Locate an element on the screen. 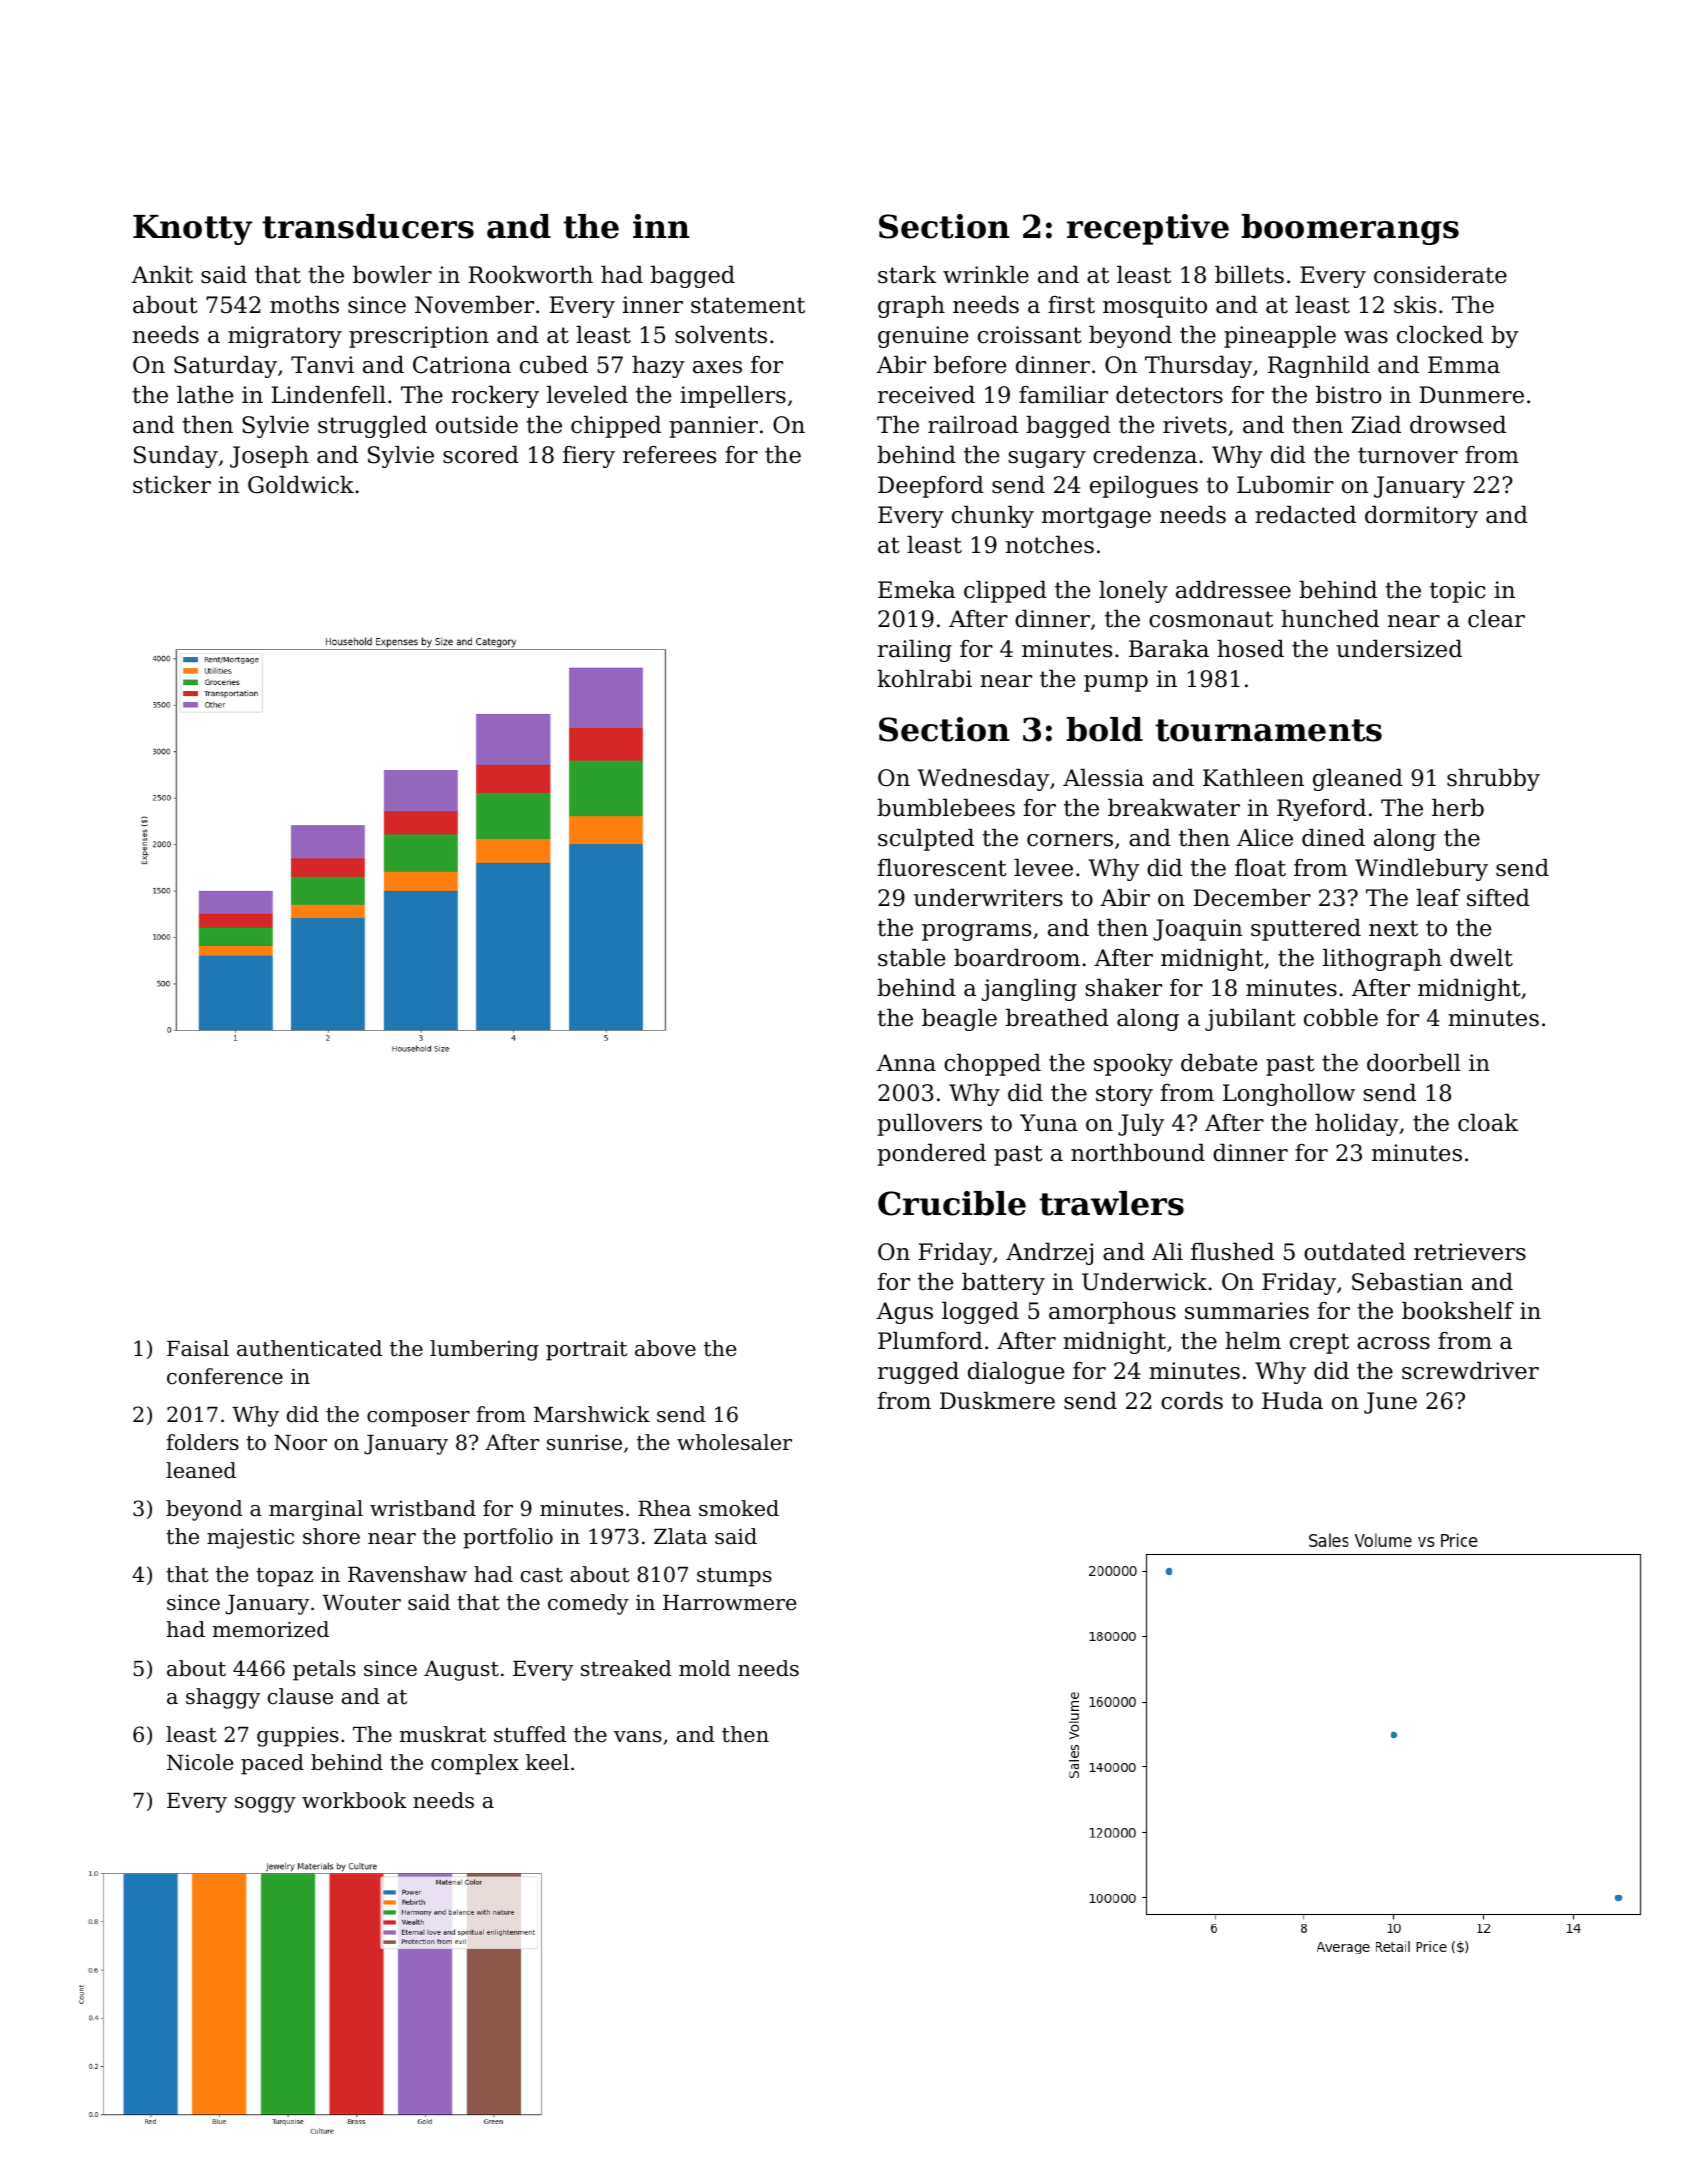  clear is located at coordinates (1496, 619).
